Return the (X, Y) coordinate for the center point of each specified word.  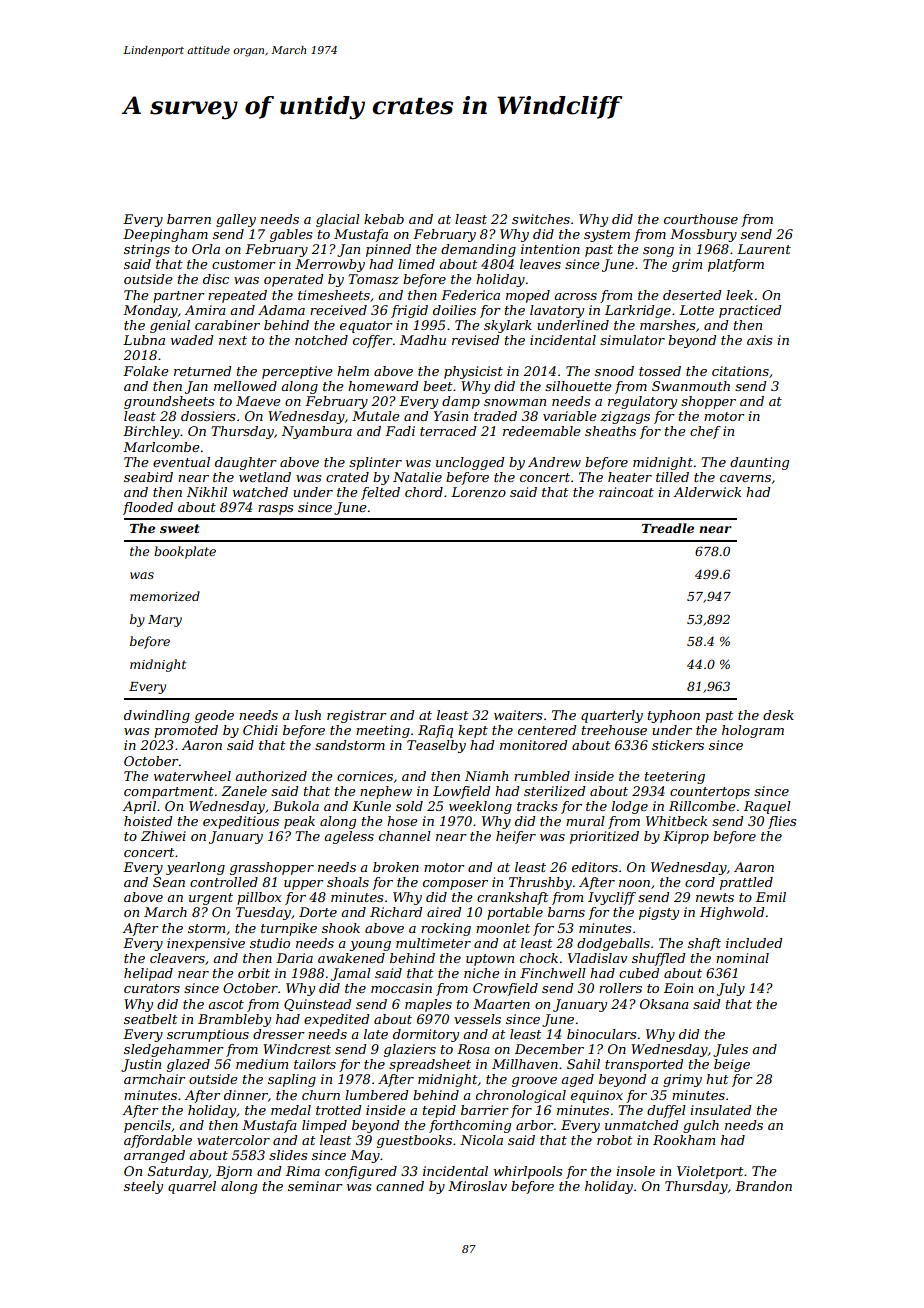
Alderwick (707, 492)
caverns (745, 478)
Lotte (696, 310)
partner (179, 297)
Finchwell (553, 973)
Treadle (668, 528)
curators (152, 988)
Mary (165, 621)
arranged (154, 1156)
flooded (148, 508)
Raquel (767, 807)
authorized (271, 776)
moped (528, 296)
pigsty (659, 913)
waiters (518, 715)
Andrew (554, 462)
